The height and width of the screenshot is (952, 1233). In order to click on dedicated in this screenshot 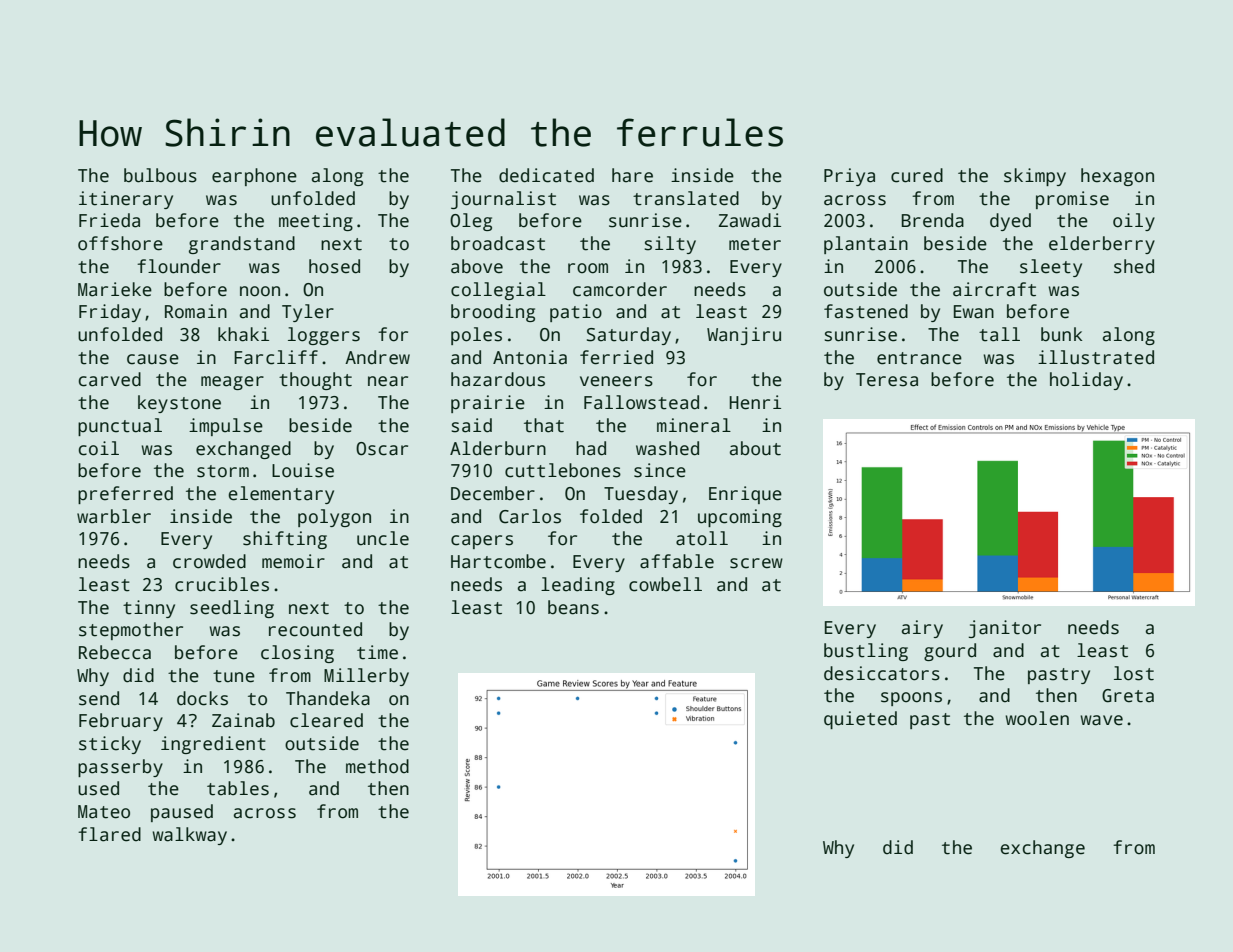, I will do `click(546, 175)`.
